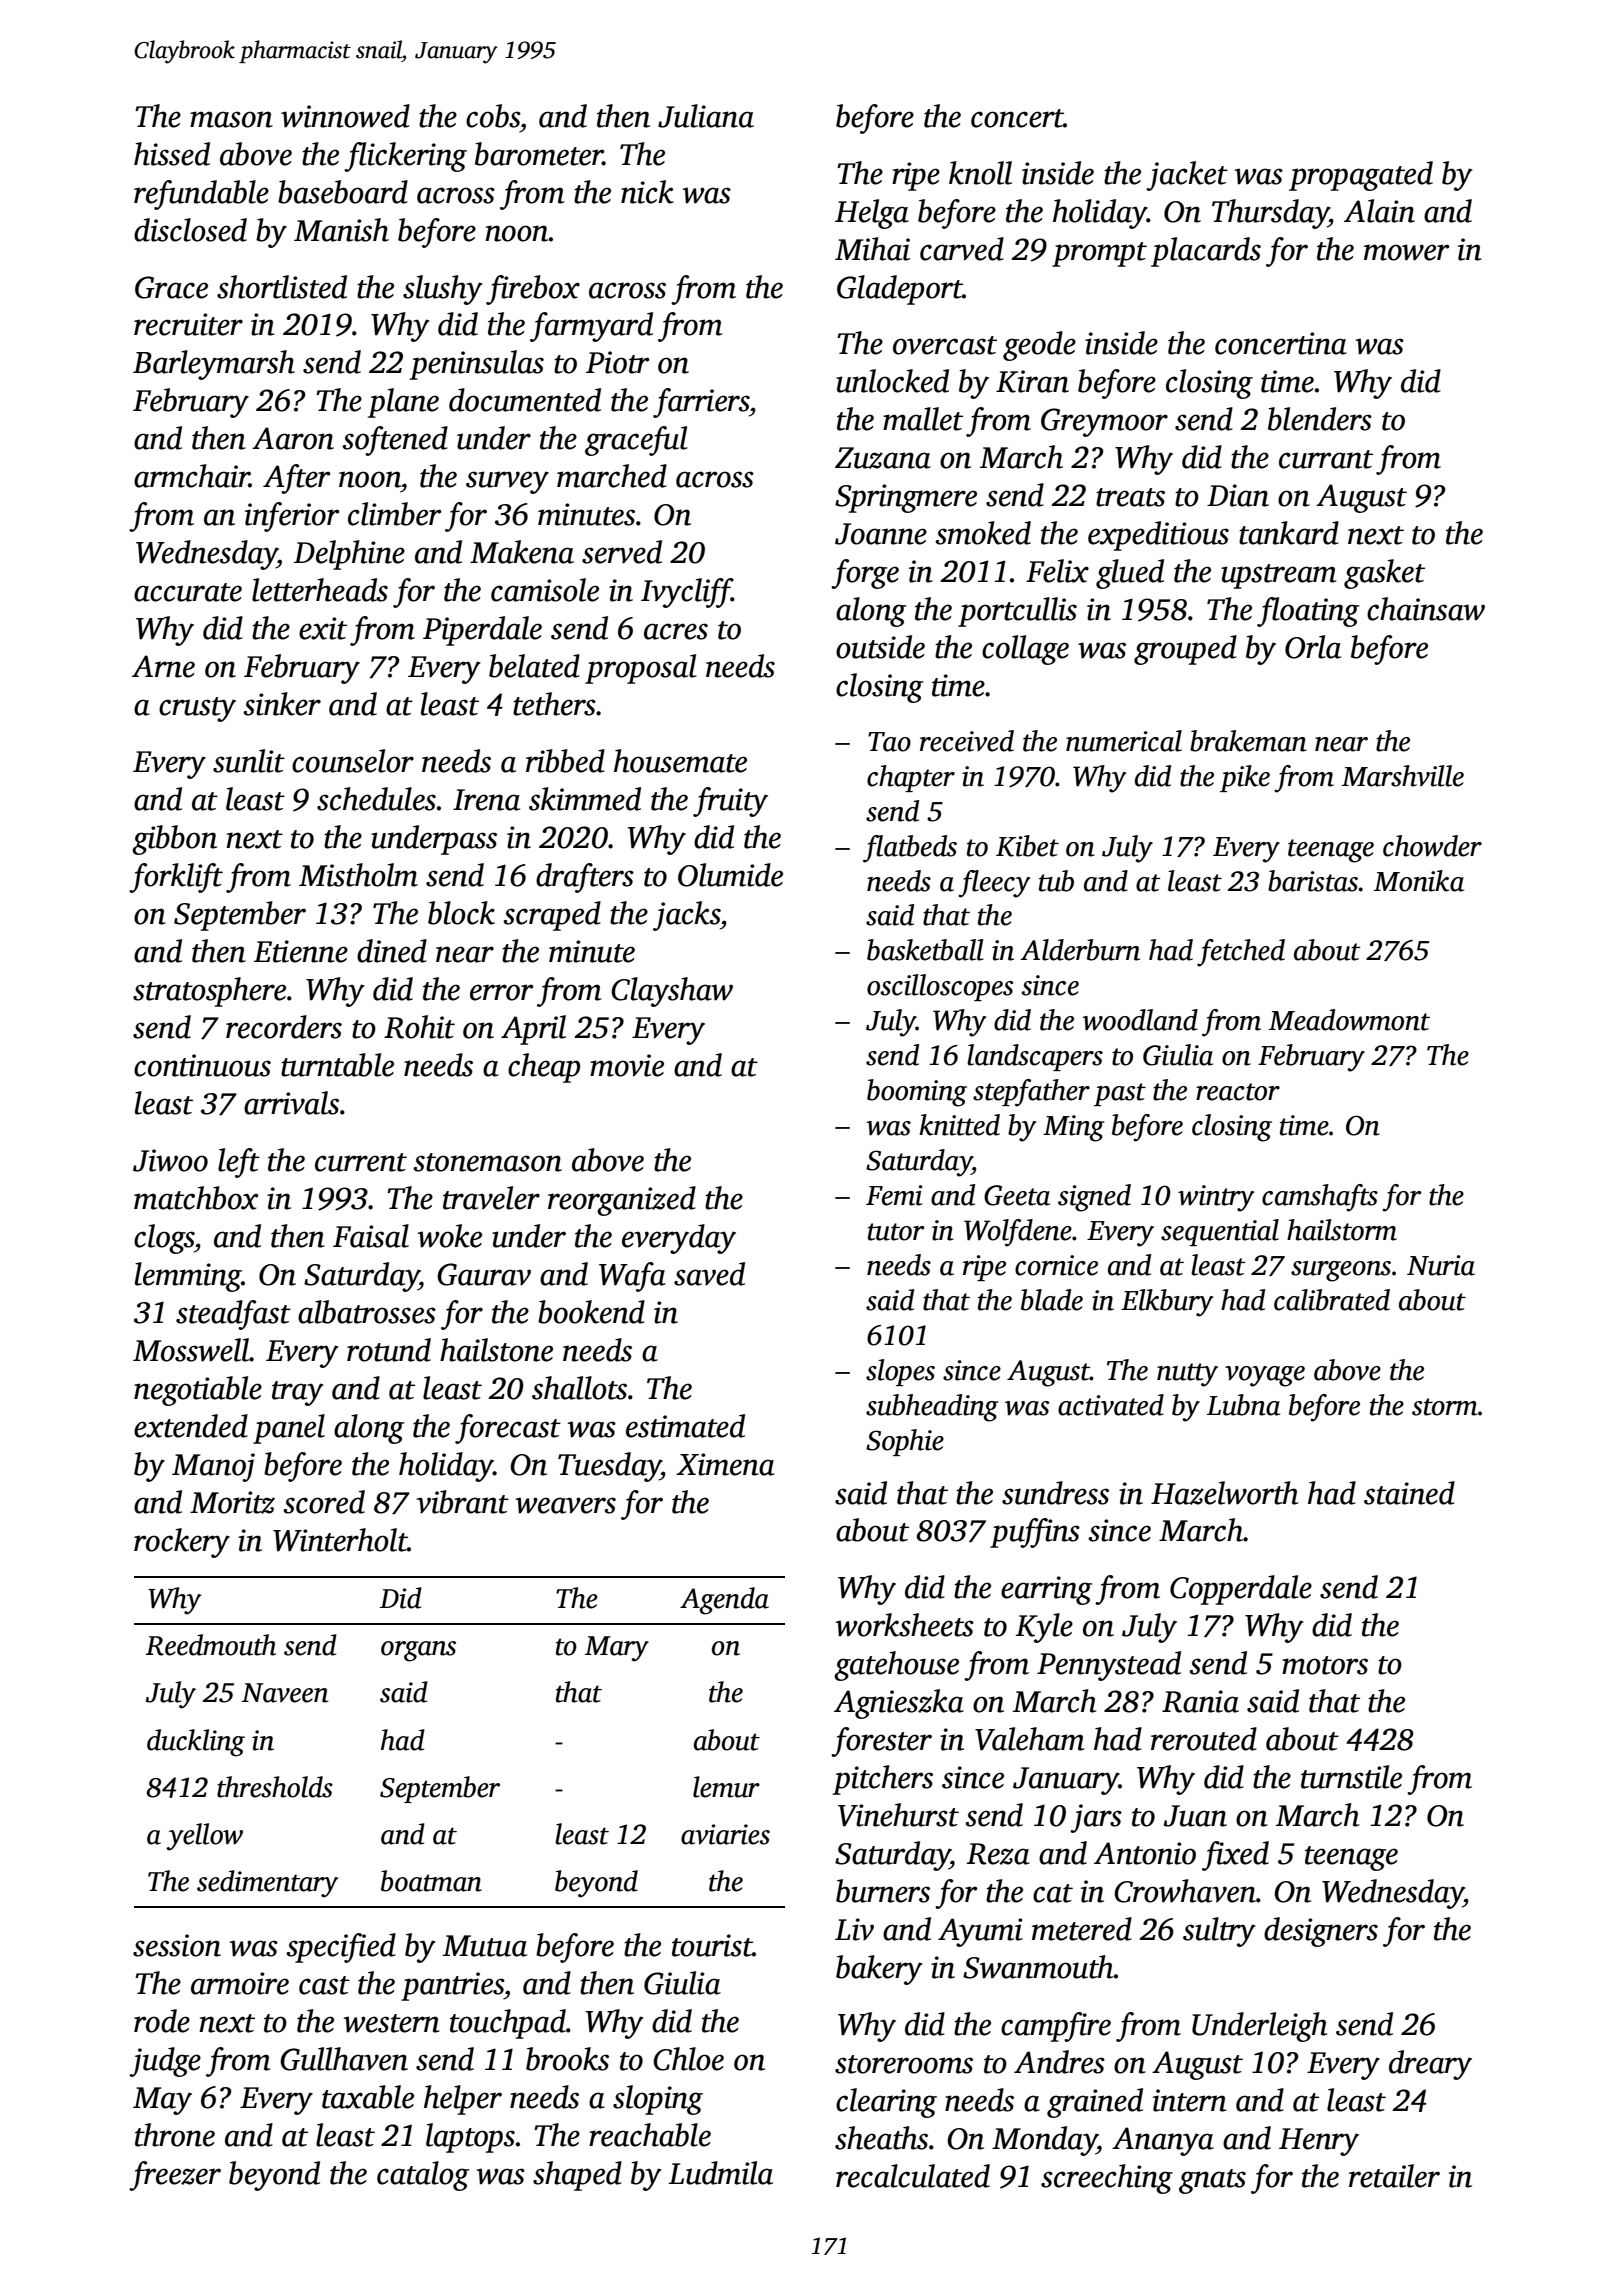 This screenshot has width=1620, height=2292. Describe the element at coordinates (1190, 2100) in the screenshot. I see `intern` at that location.
